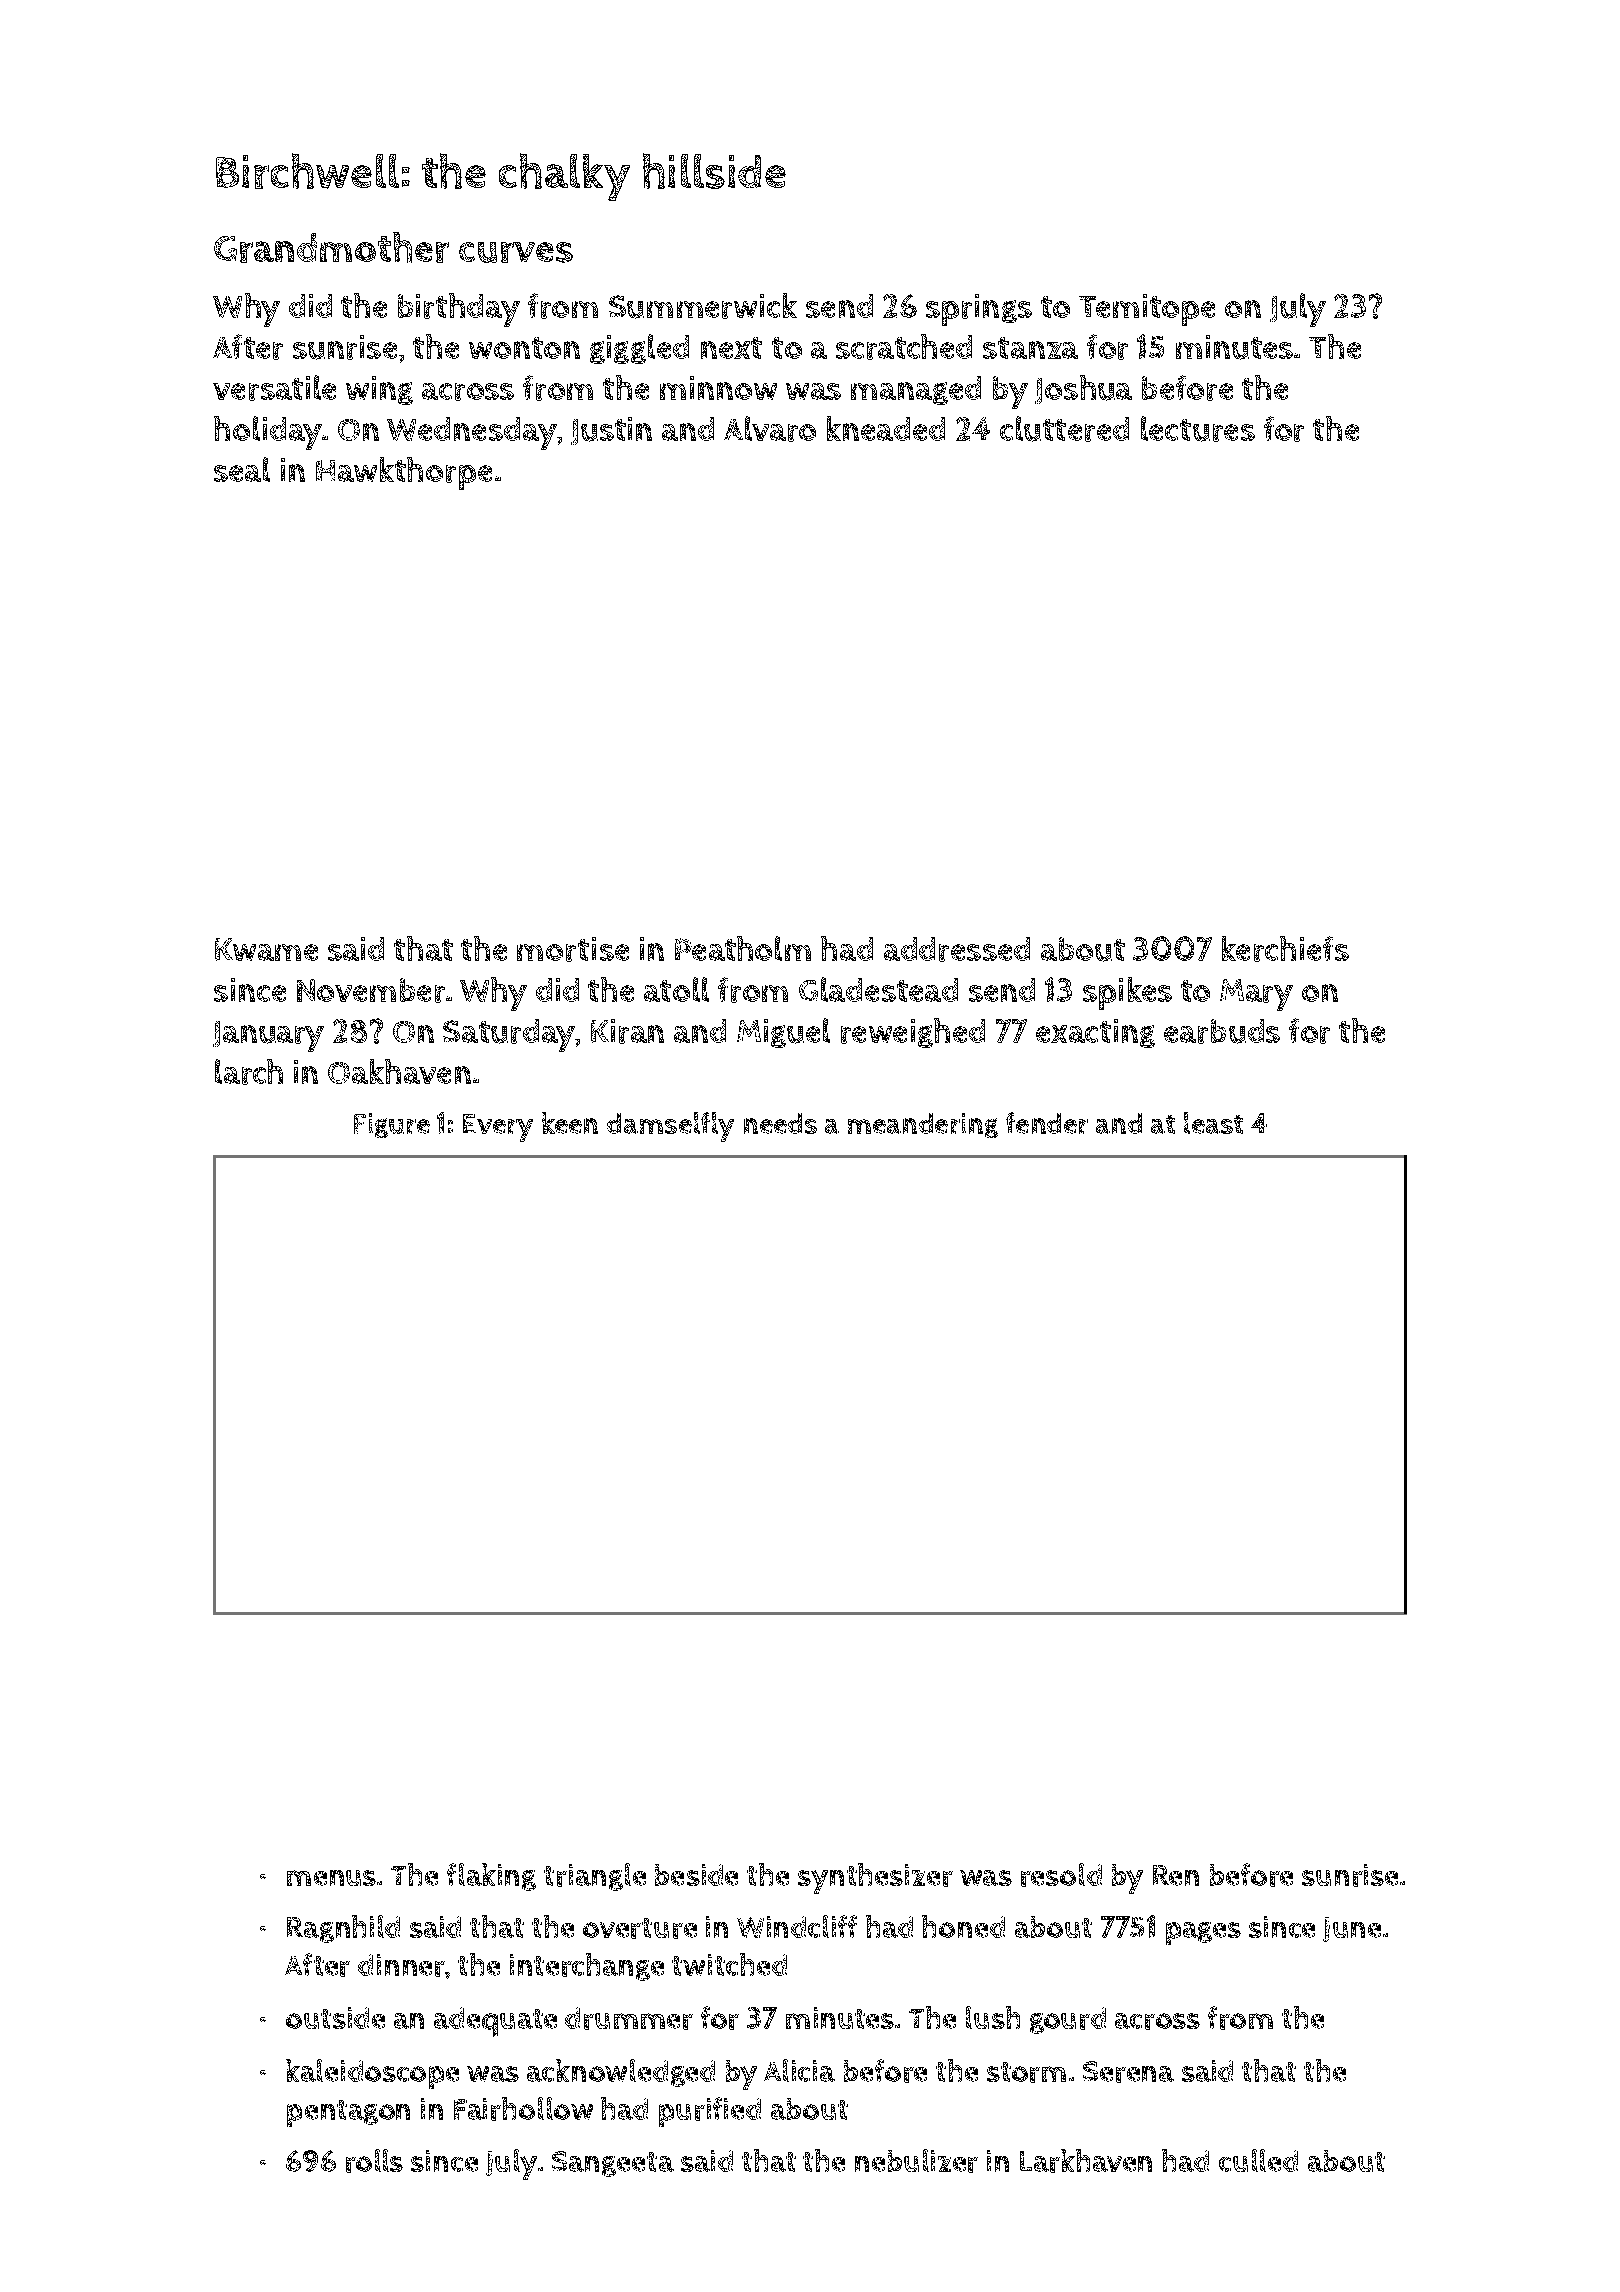  I want to click on kneaded, so click(886, 428).
